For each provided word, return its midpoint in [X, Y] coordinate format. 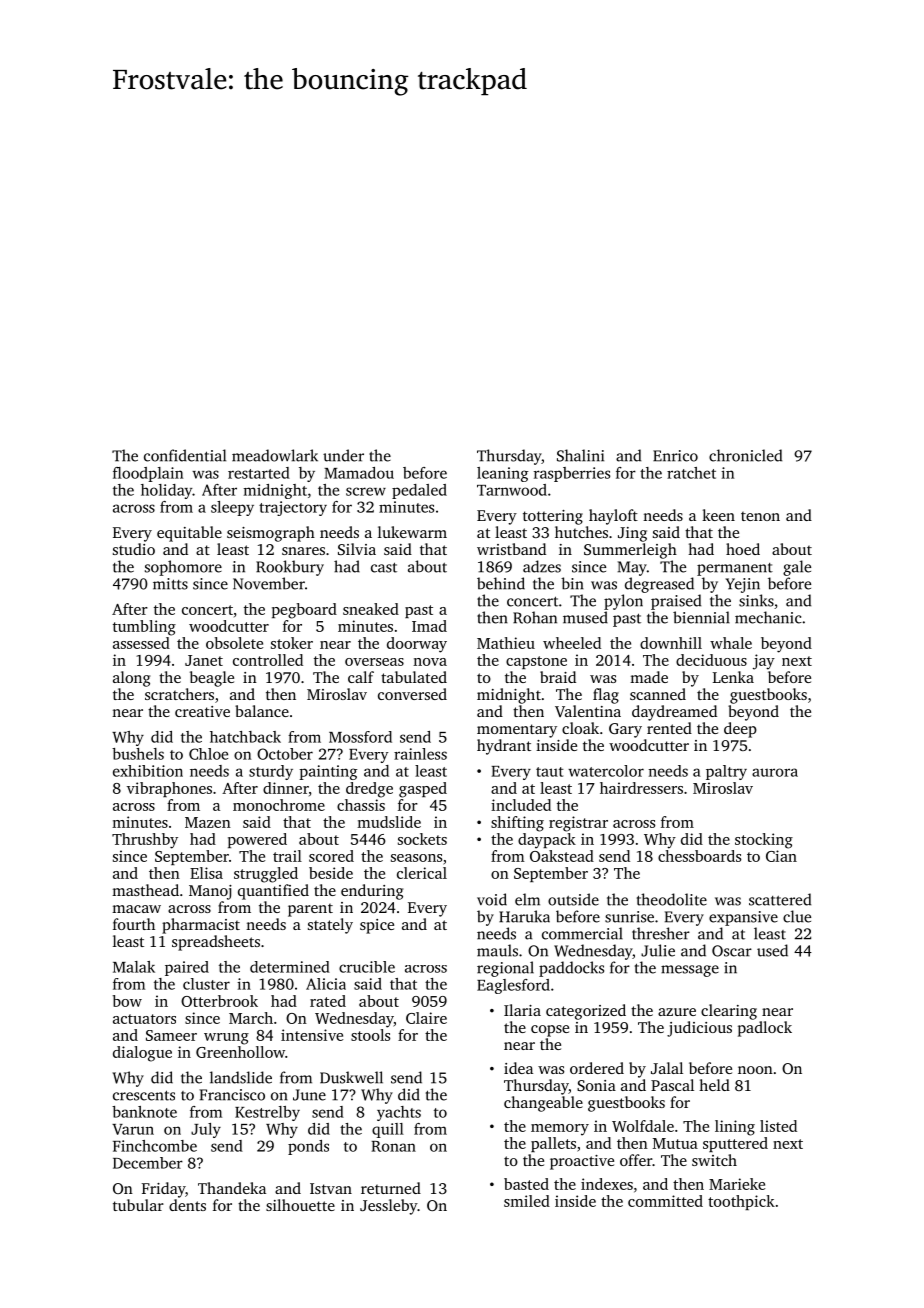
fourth [134, 924]
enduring [372, 892]
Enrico [675, 456]
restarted [259, 473]
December [148, 1163]
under [343, 455]
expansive [743, 918]
